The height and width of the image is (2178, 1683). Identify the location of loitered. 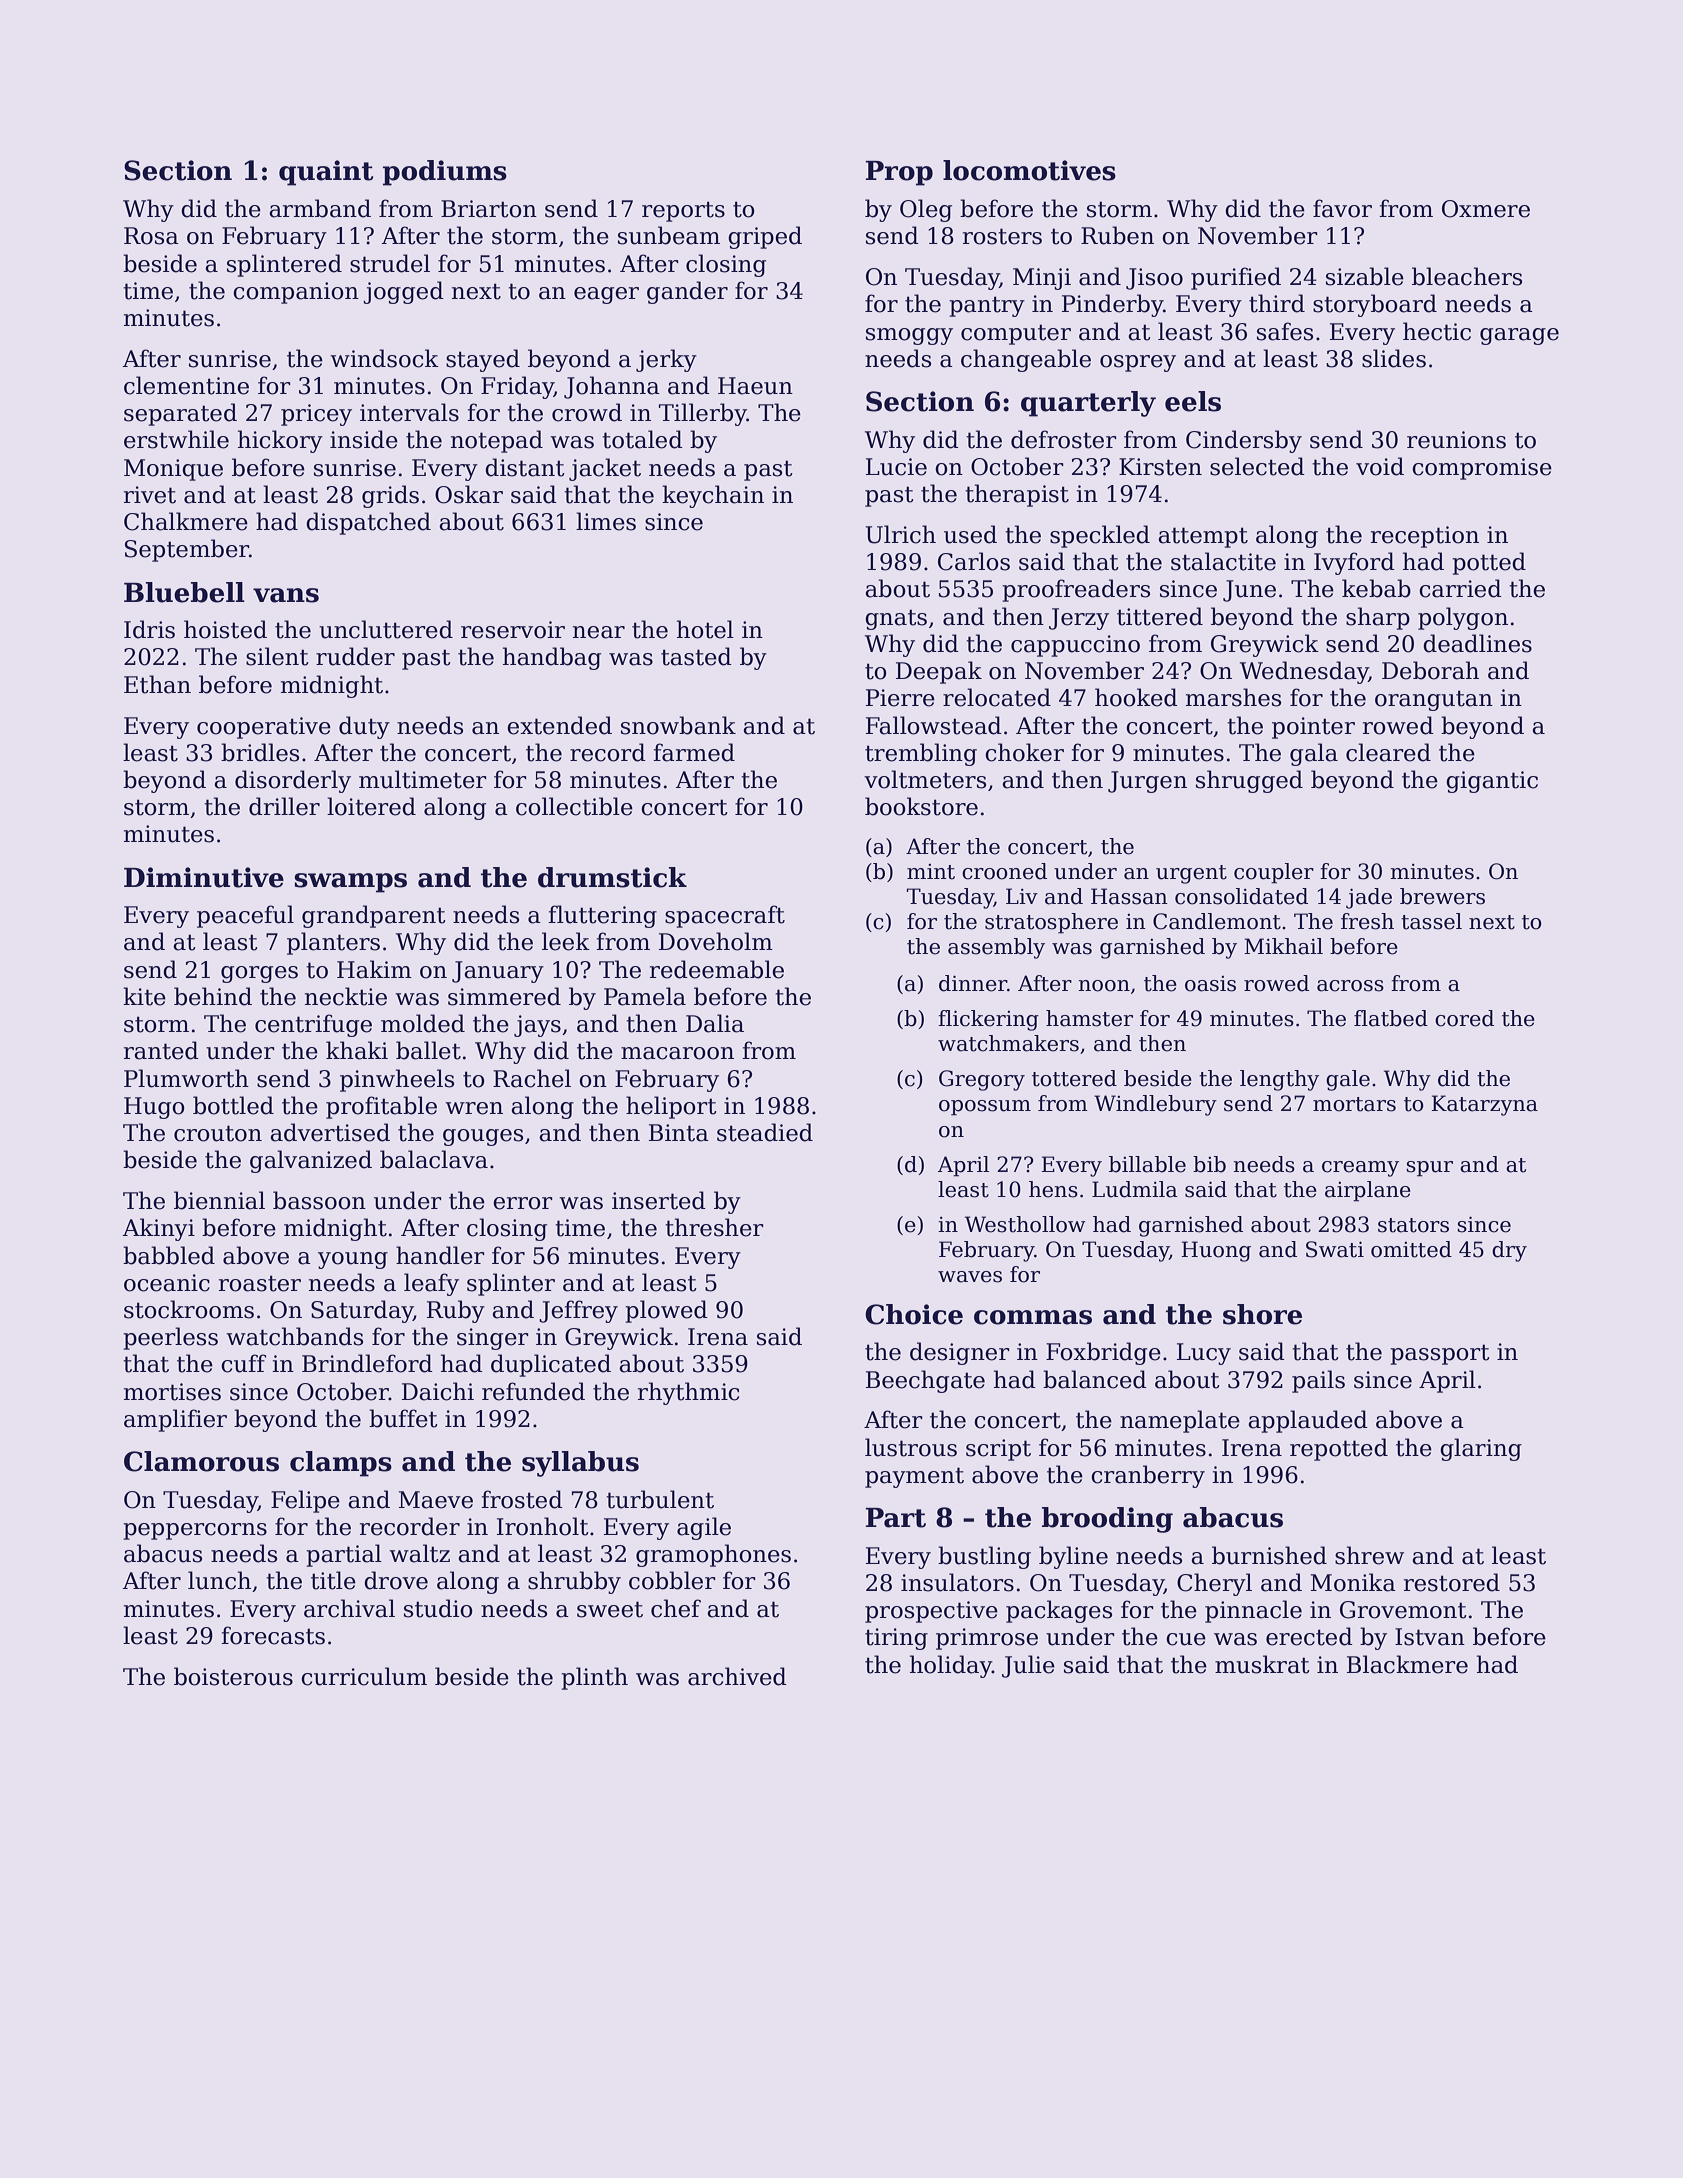
(371, 806).
